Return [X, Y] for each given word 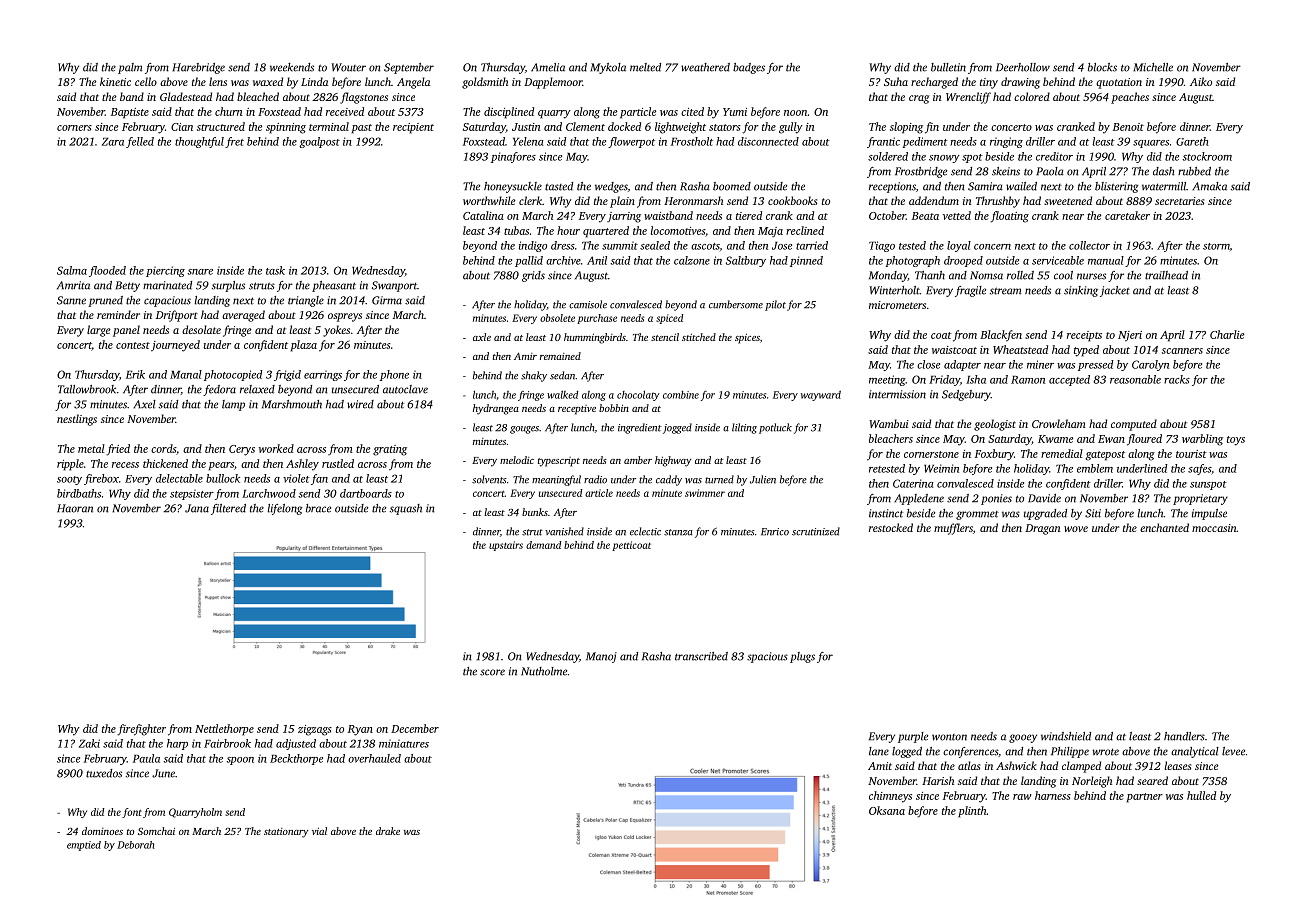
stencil [665, 337]
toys [1236, 441]
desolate [201, 329]
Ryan [360, 730]
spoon [240, 761]
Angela [413, 83]
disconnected [768, 141]
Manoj [601, 657]
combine [681, 395]
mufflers [953, 529]
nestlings [77, 420]
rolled [1020, 275]
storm [1216, 246]
